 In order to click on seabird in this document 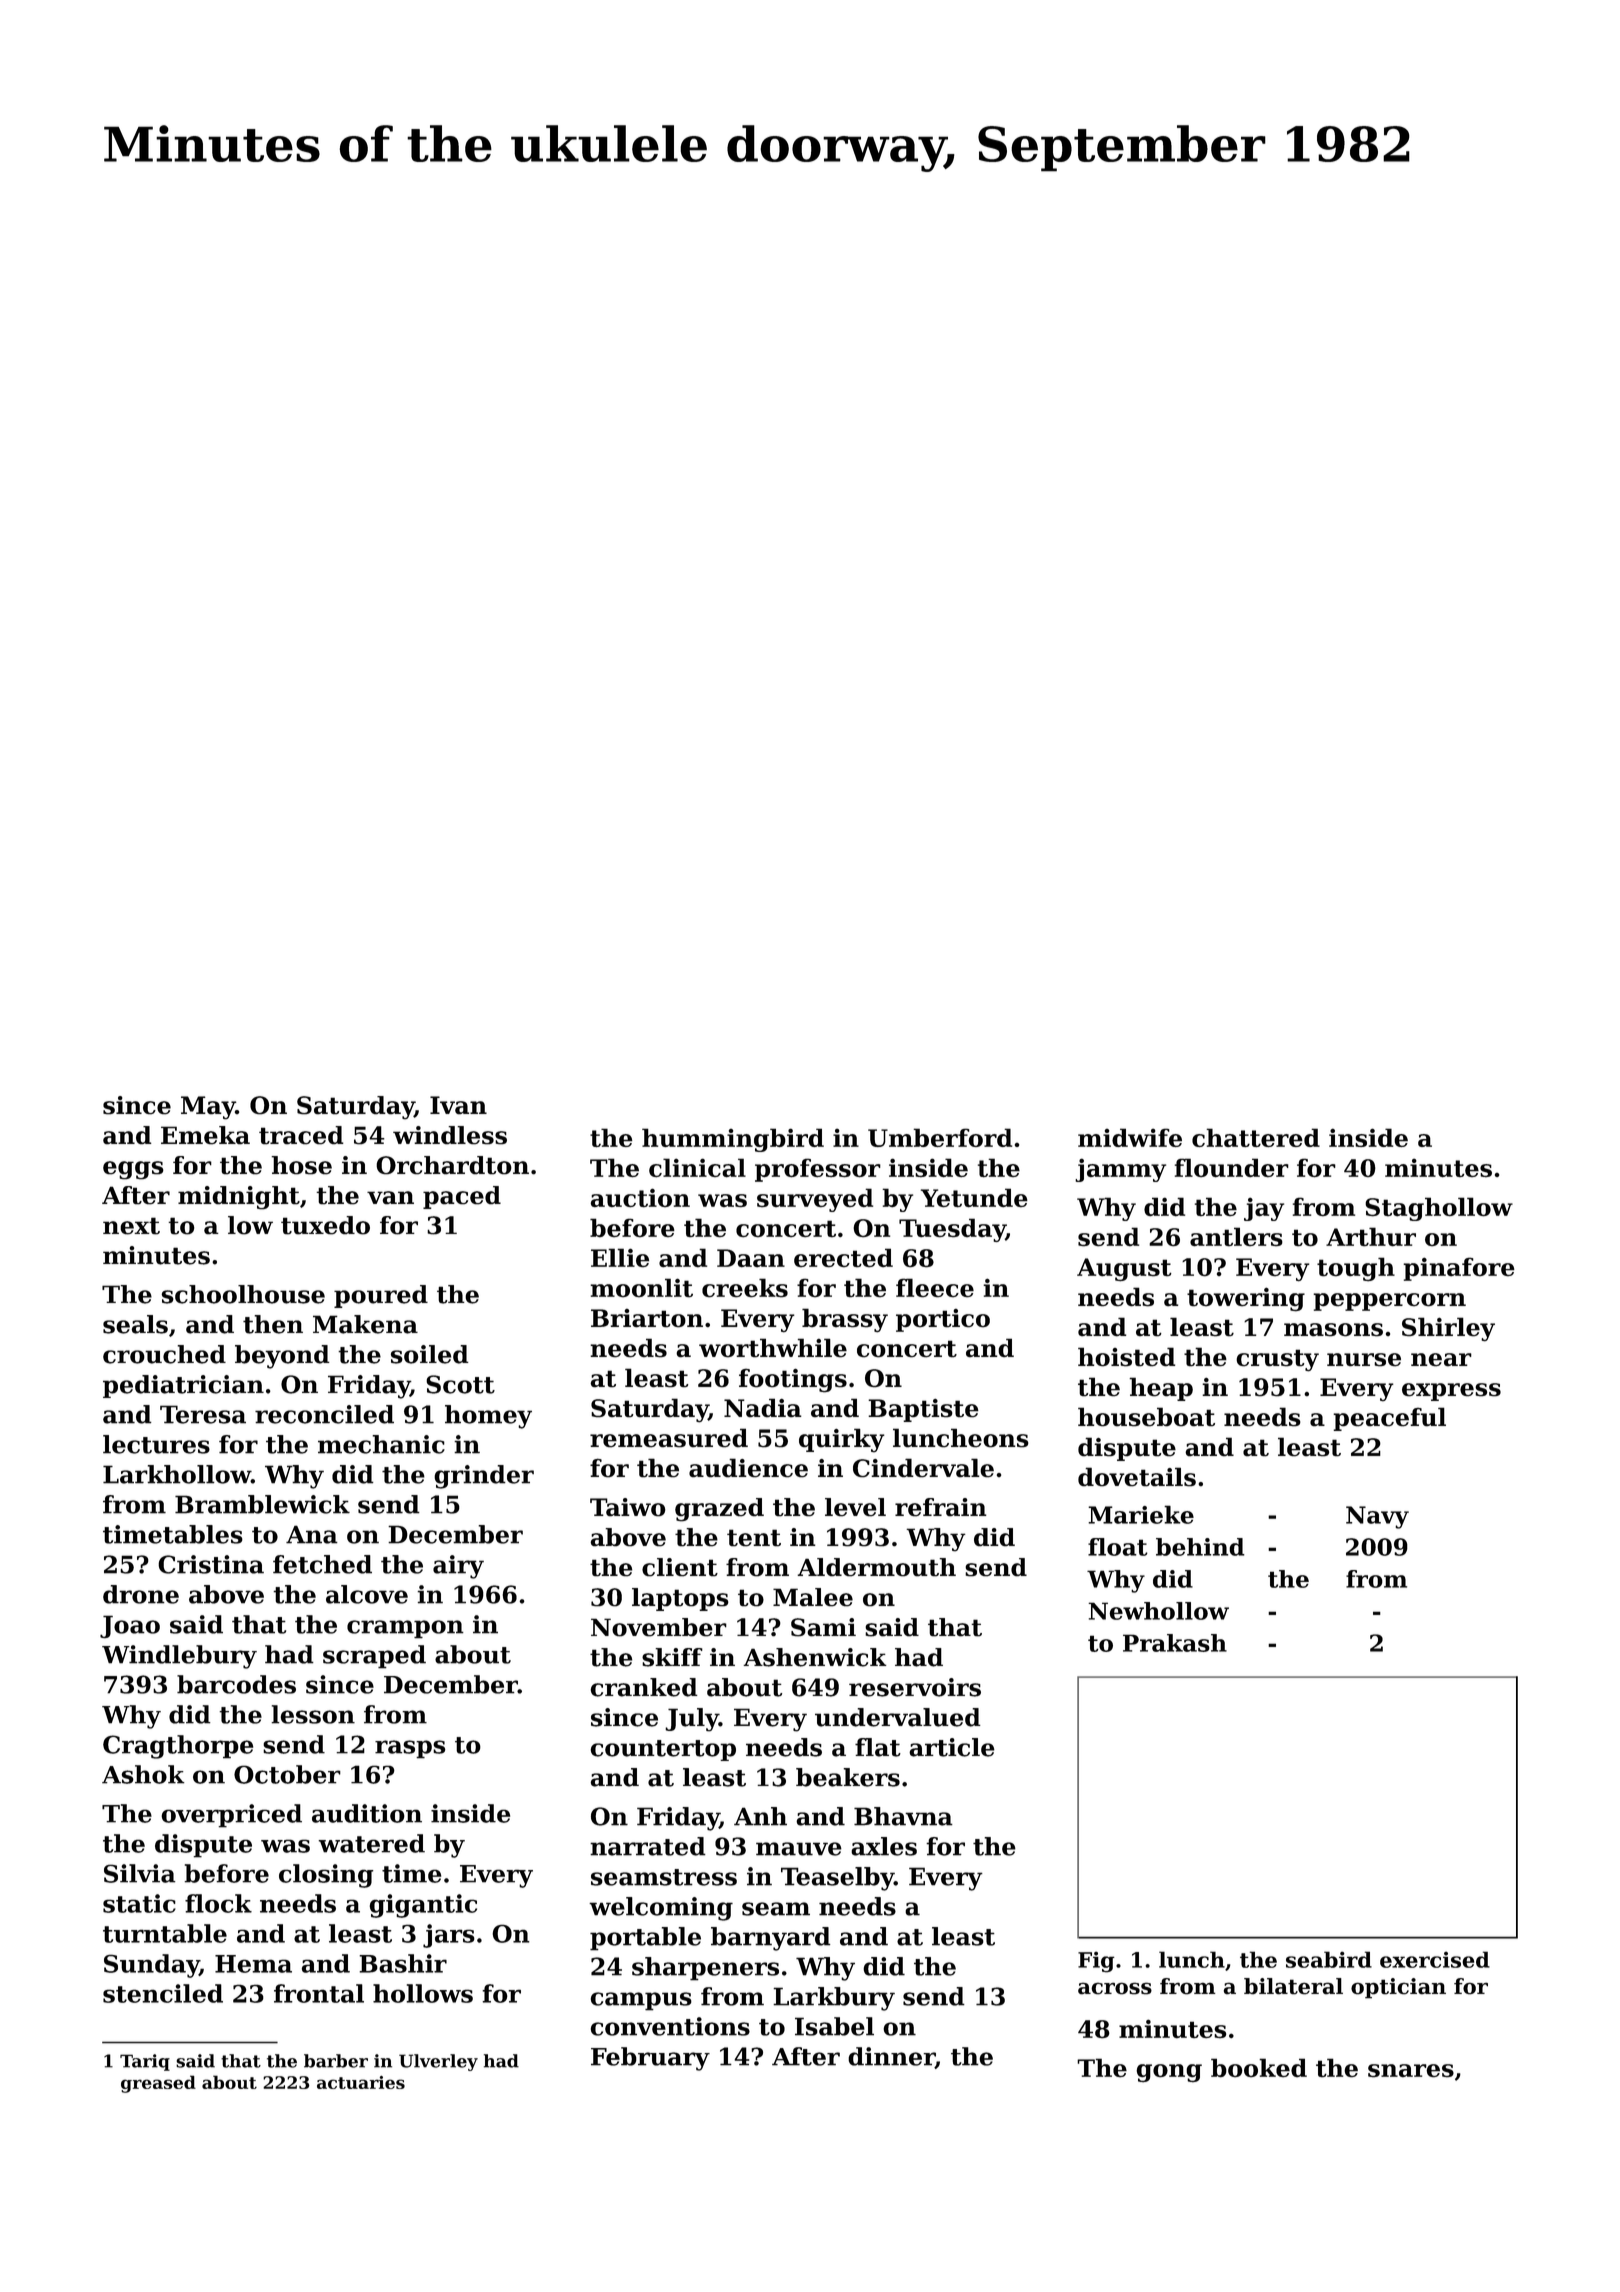, I will do `click(1329, 1959)`.
